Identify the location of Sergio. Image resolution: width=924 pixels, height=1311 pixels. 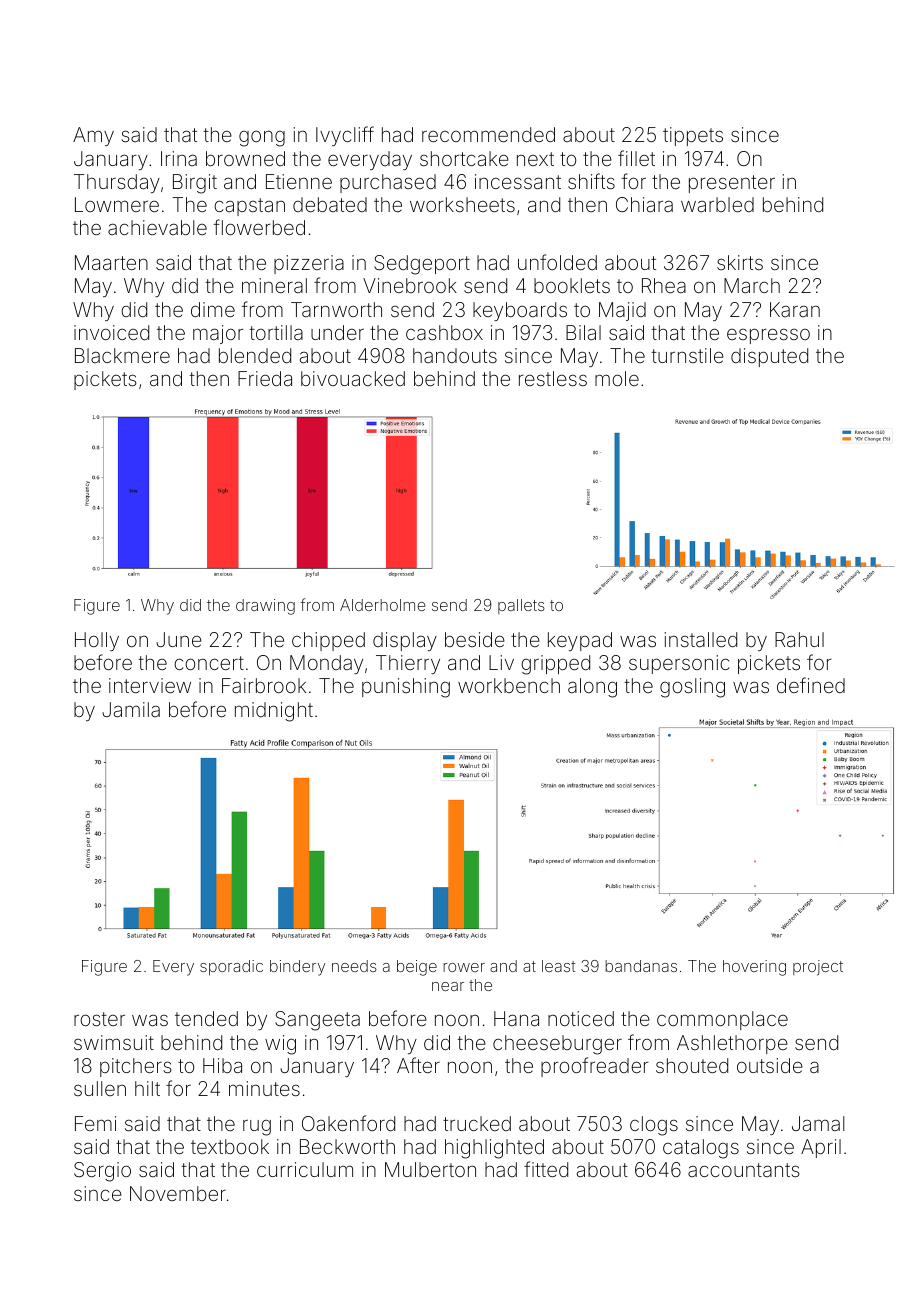
(102, 1172).
